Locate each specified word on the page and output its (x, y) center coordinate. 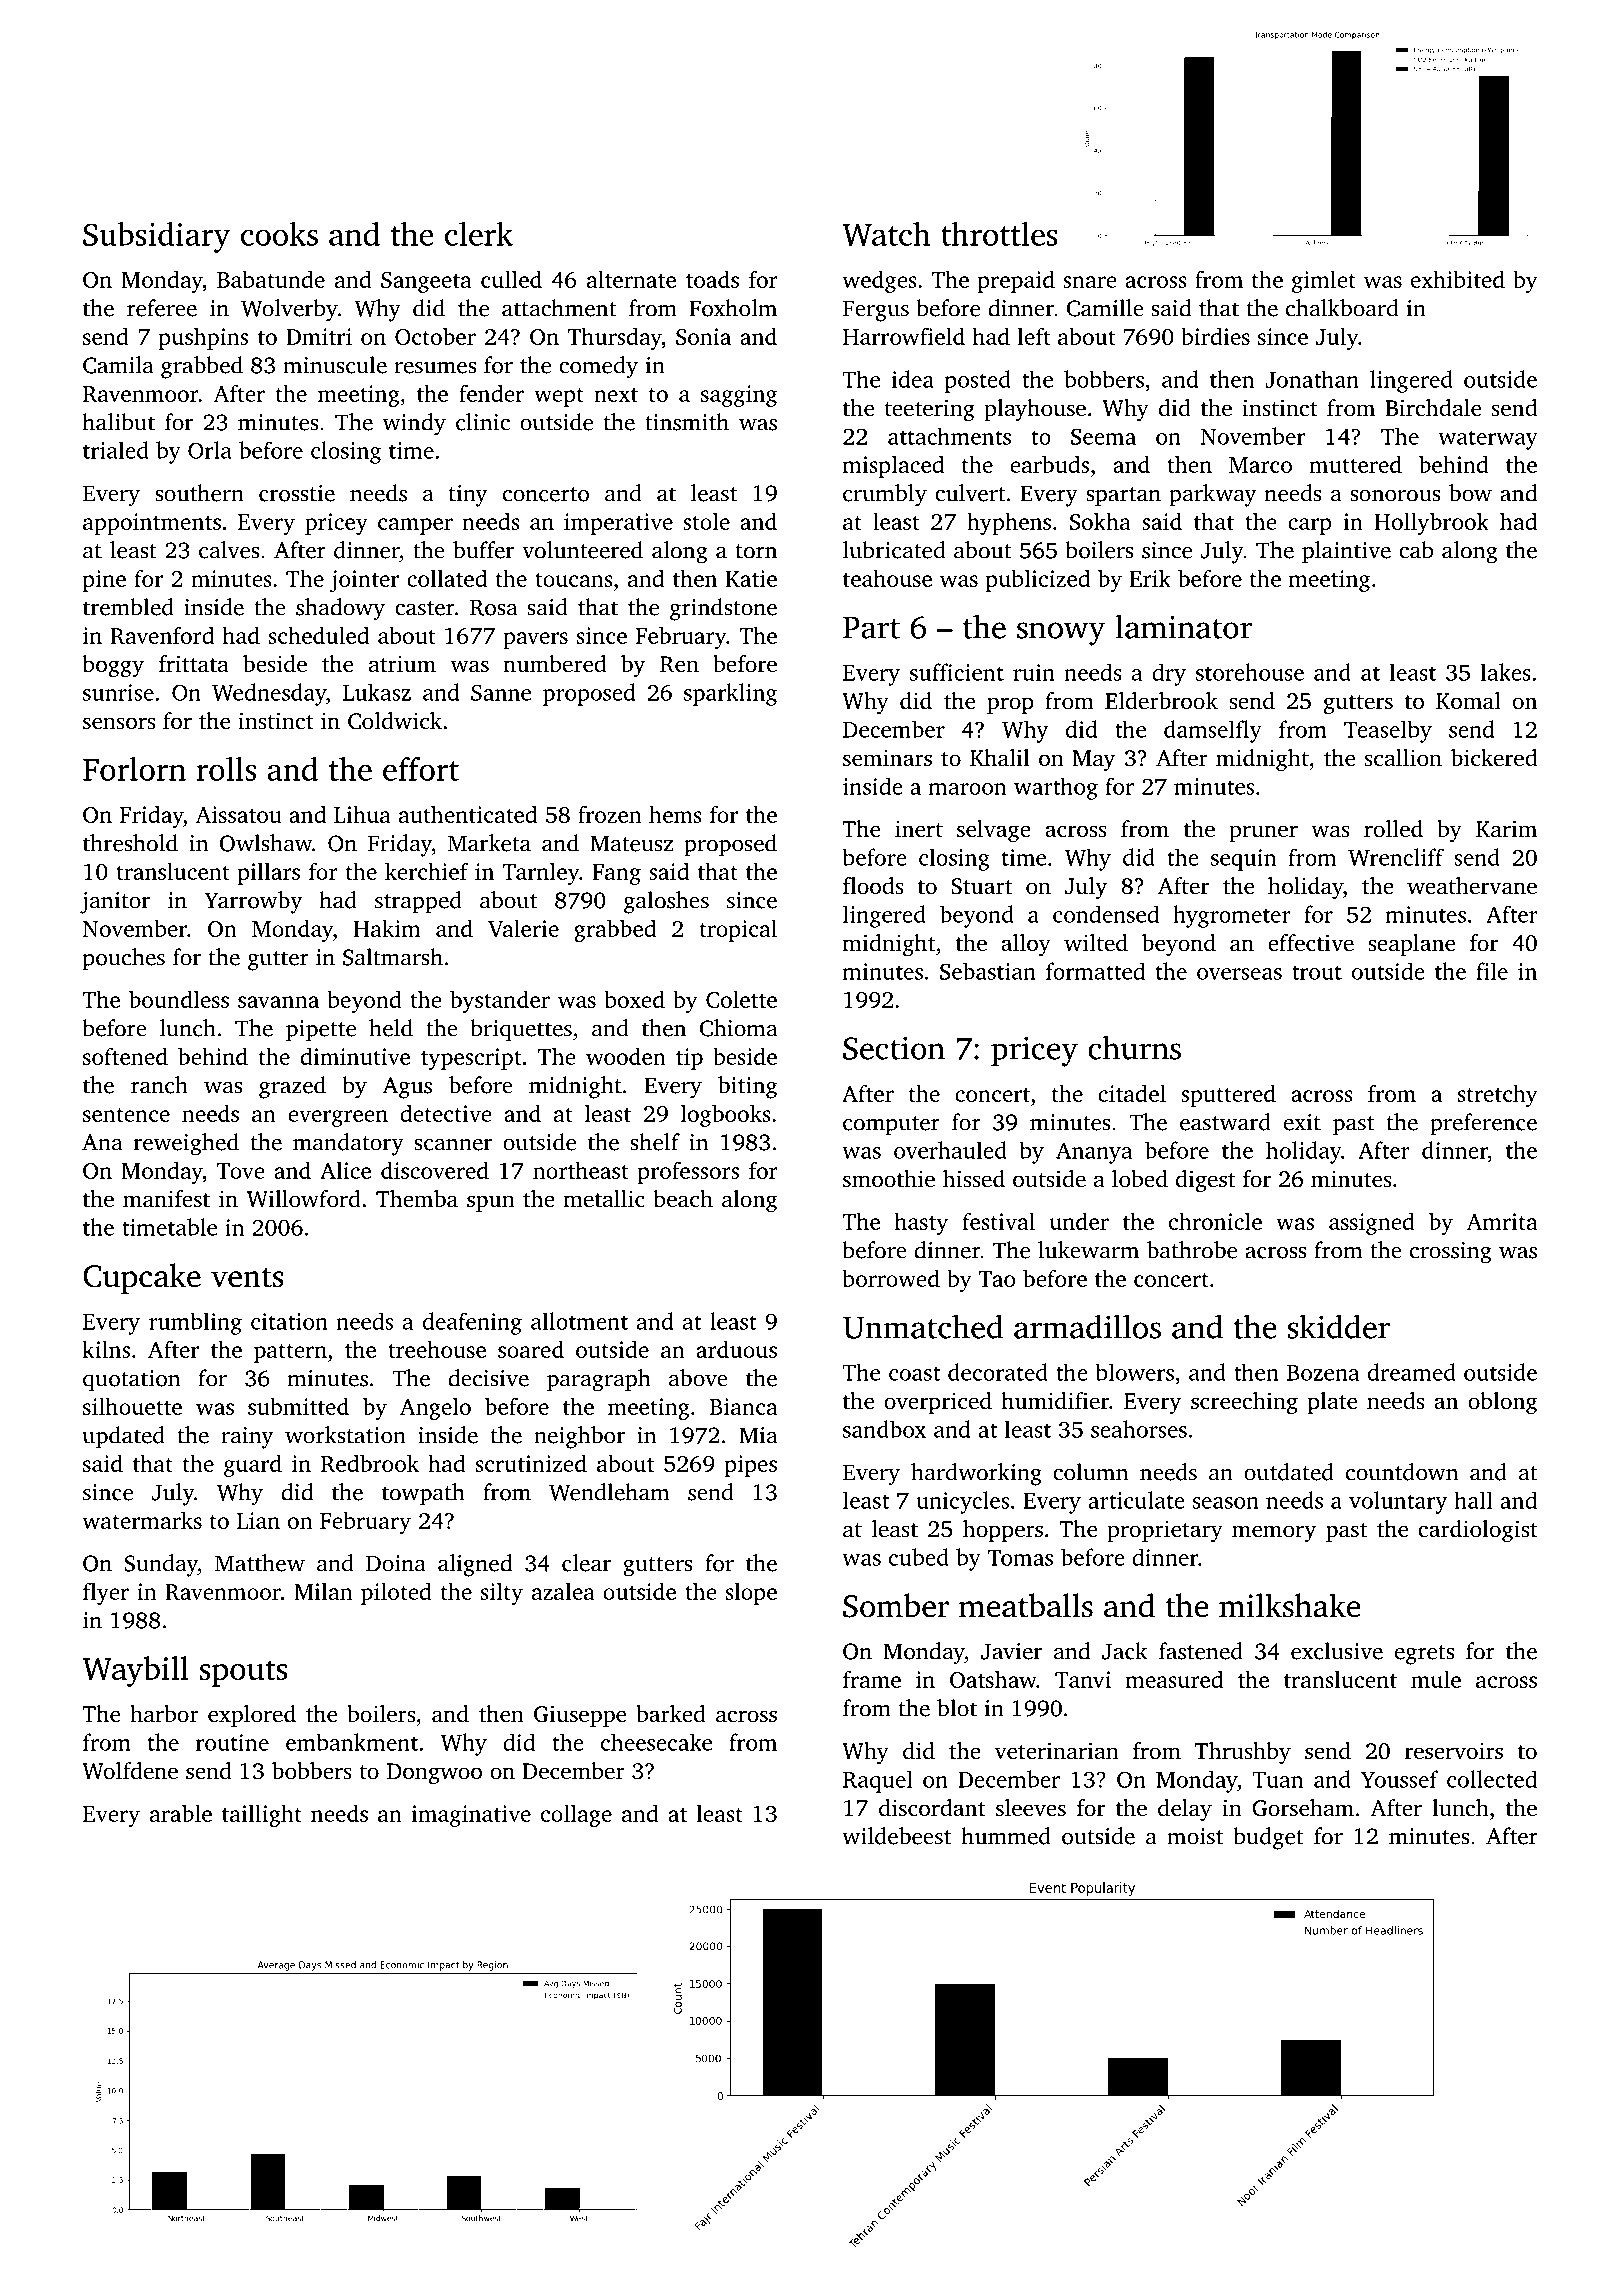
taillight (262, 1815)
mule (1436, 1679)
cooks (279, 234)
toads (712, 279)
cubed (919, 1557)
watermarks (142, 1520)
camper (415, 526)
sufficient (957, 672)
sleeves (1031, 1808)
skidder (1339, 1326)
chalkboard (1342, 308)
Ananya (1094, 1153)
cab (1416, 550)
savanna (278, 1002)
